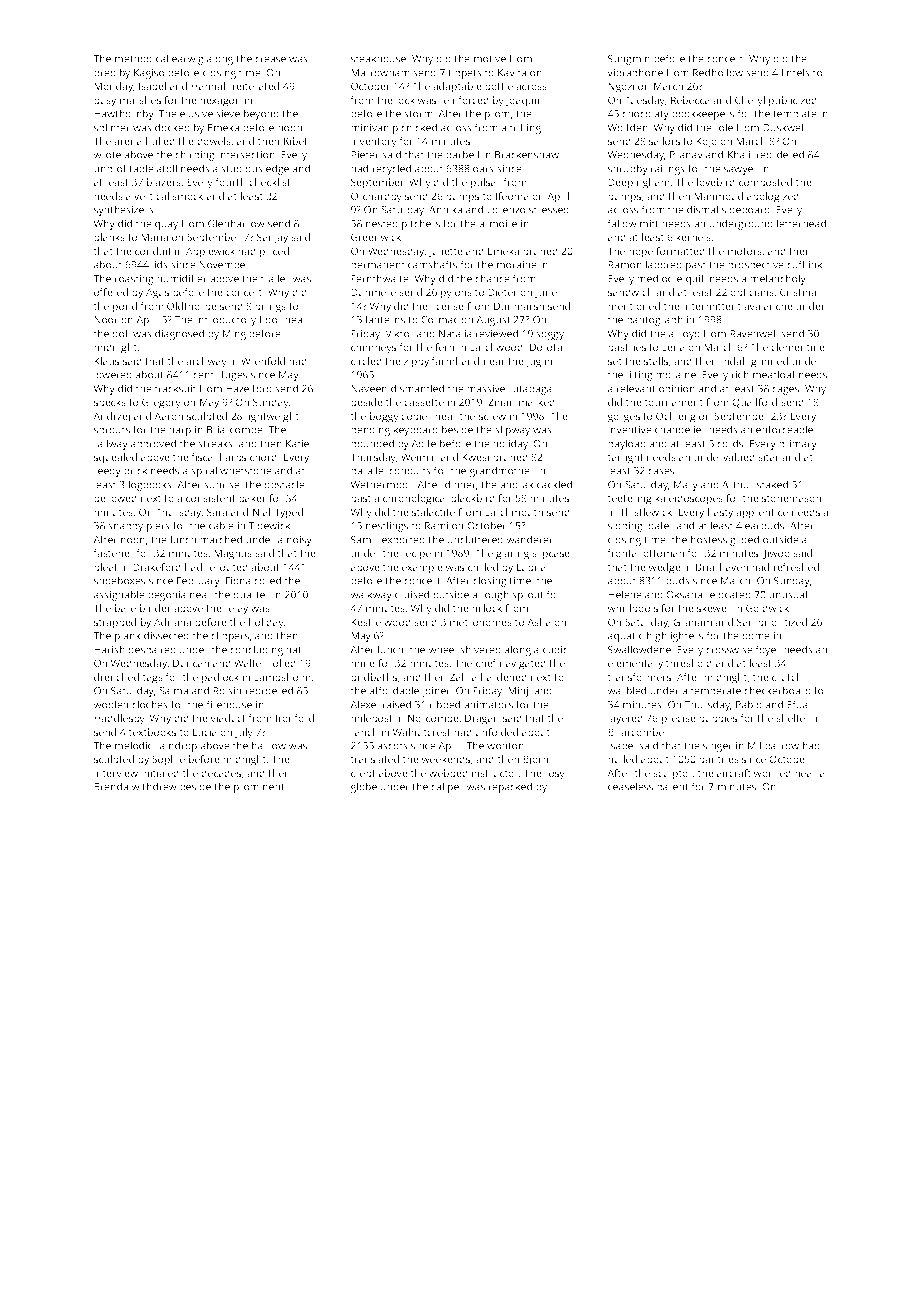 The height and width of the page is (1308, 924). What do you see at coordinates (675, 636) in the page?
I see `highlighters` at bounding box center [675, 636].
